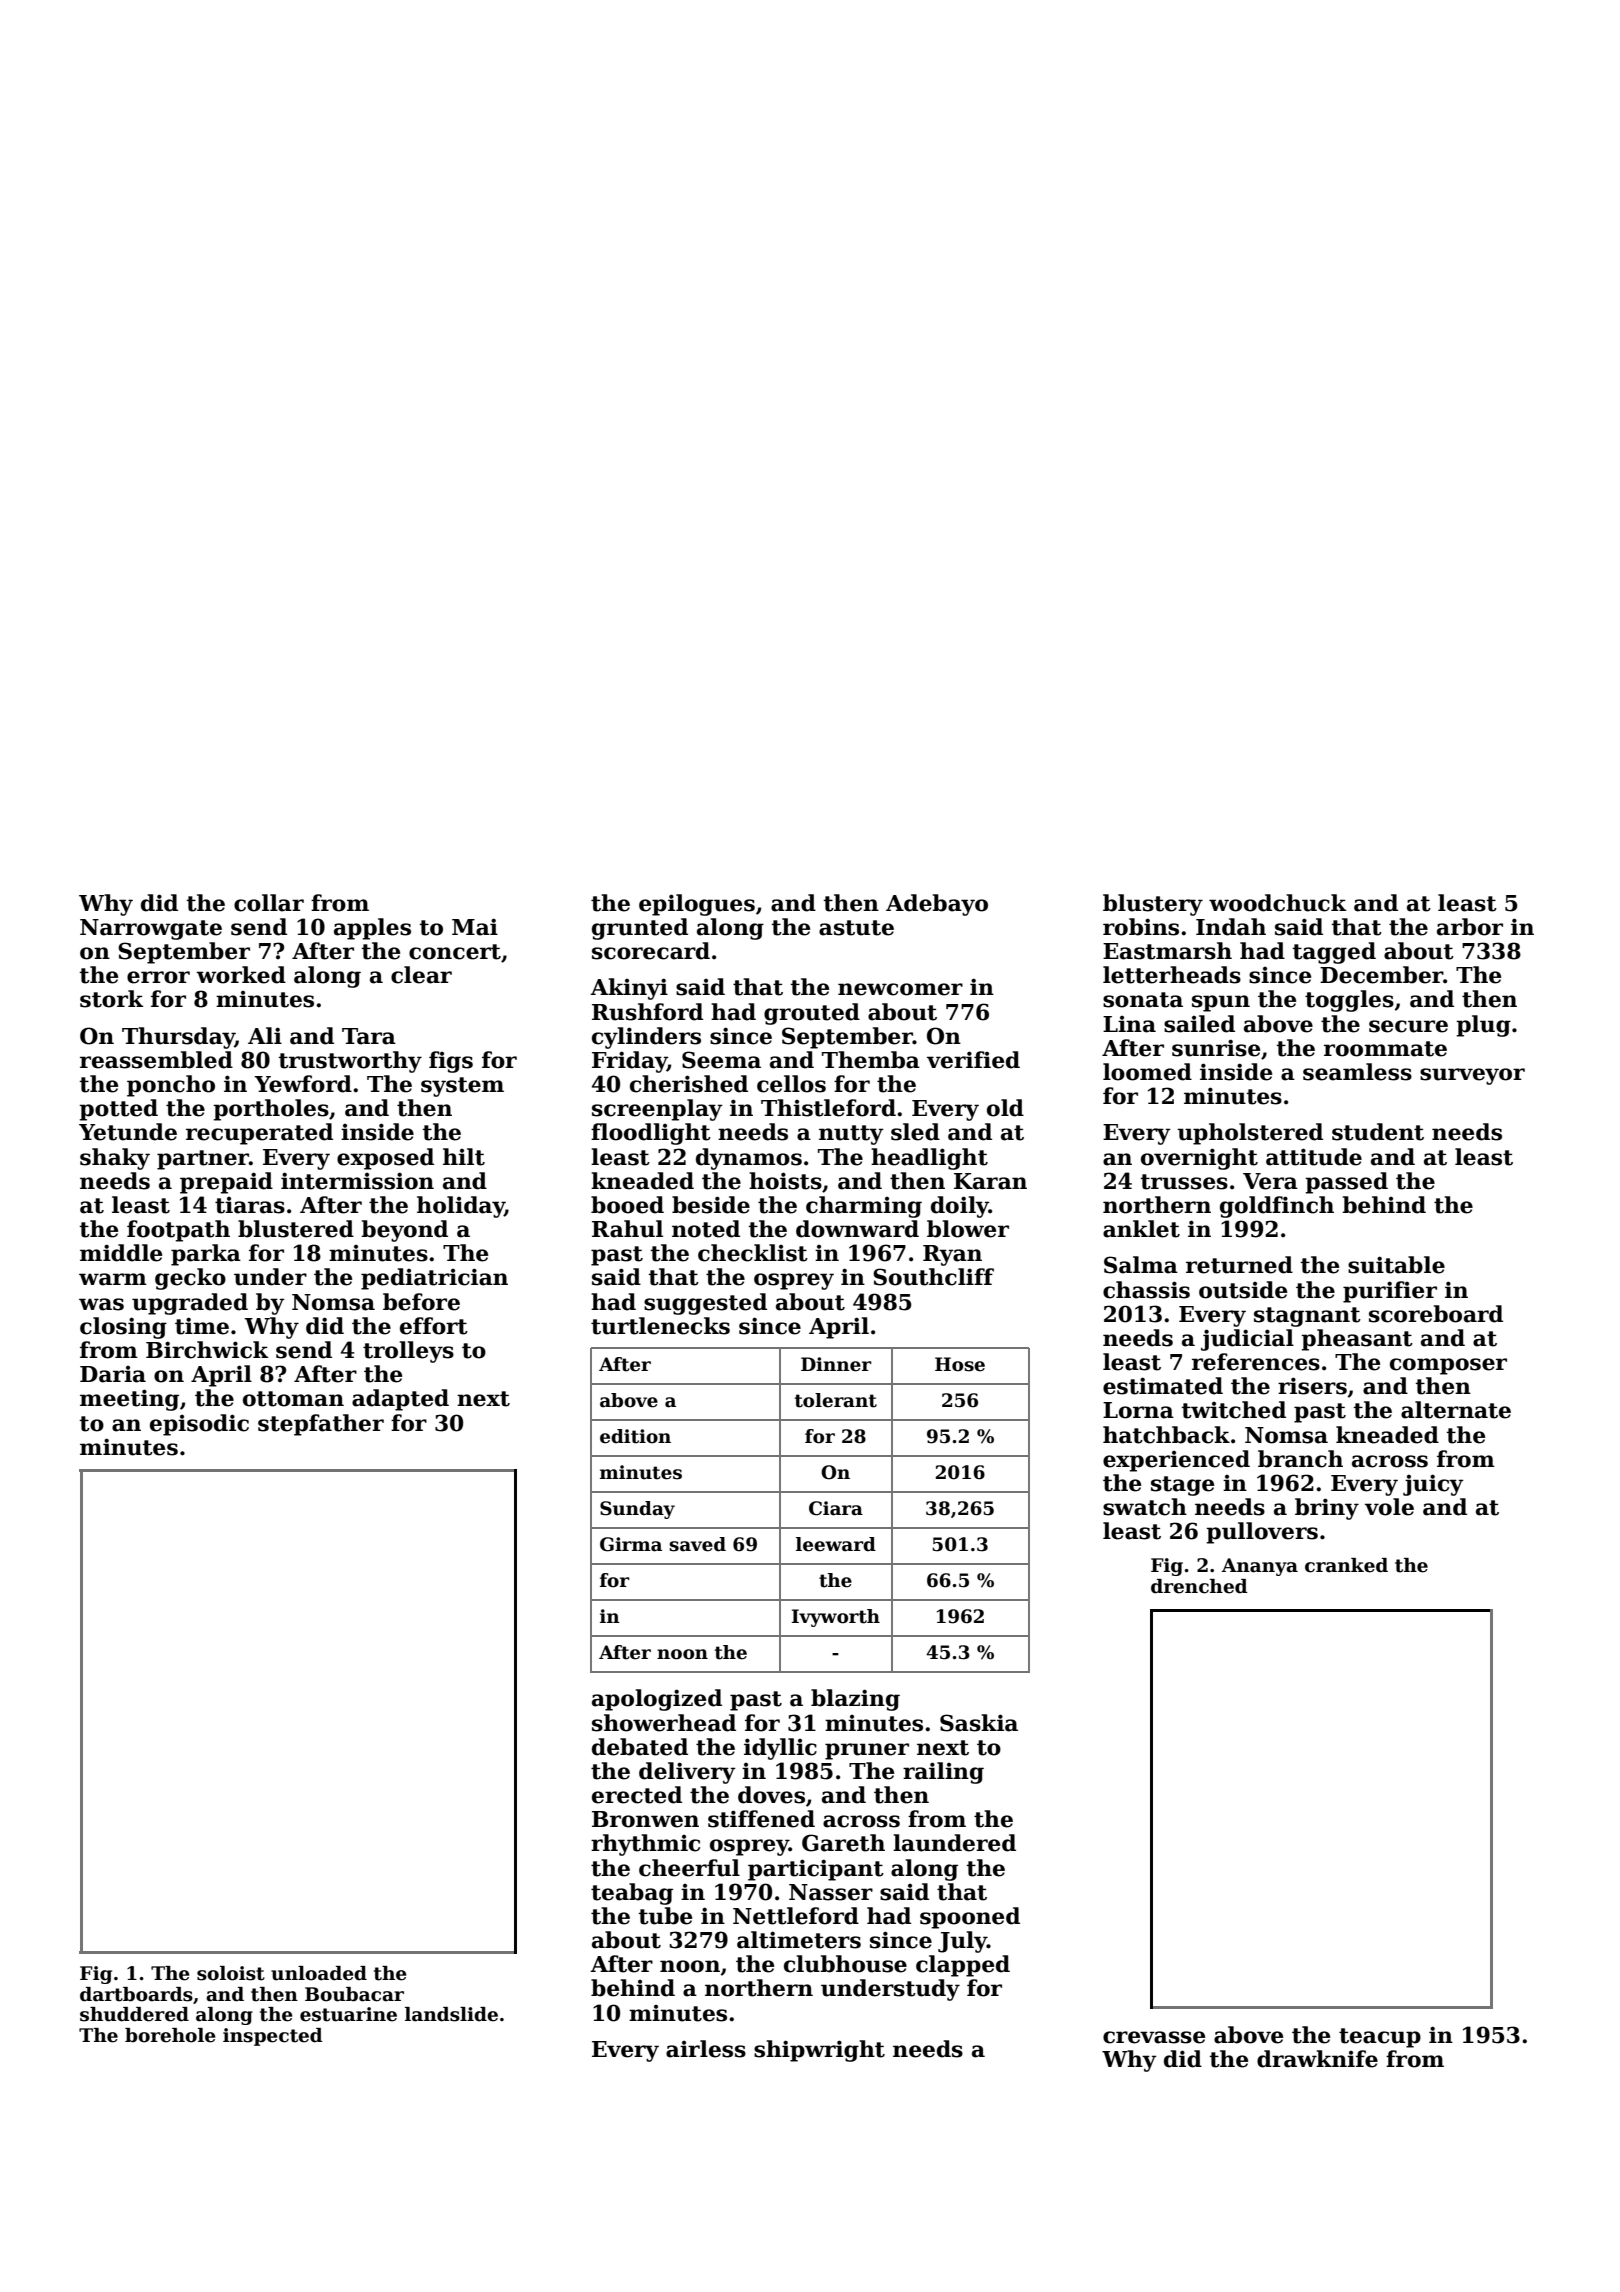 This screenshot has width=1620, height=2292. Describe the element at coordinates (1470, 927) in the screenshot. I see `arbor` at that location.
